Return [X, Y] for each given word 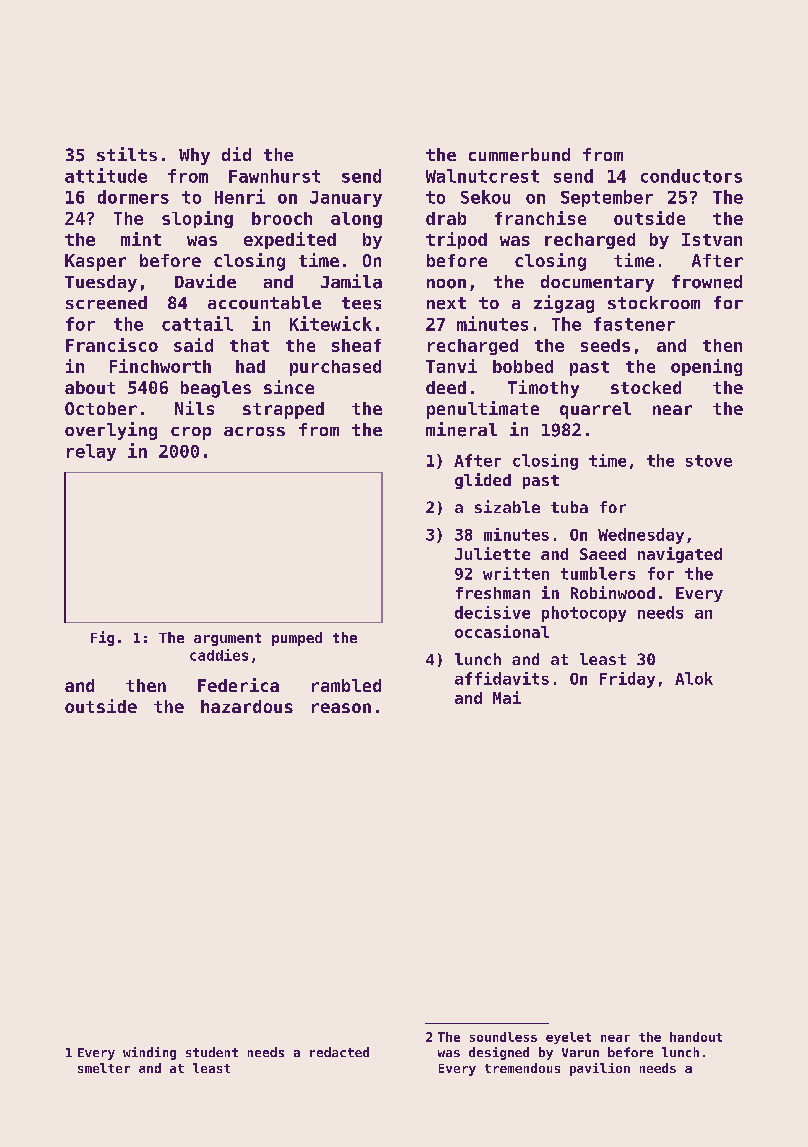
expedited [290, 240]
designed [499, 1053]
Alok [694, 678]
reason [341, 708]
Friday [627, 680]
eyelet [568, 1038]
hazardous [247, 706]
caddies [219, 655]
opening [706, 367]
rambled [346, 685]
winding [149, 1053]
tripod [456, 240]
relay [91, 452]
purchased [335, 368]
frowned [707, 282]
